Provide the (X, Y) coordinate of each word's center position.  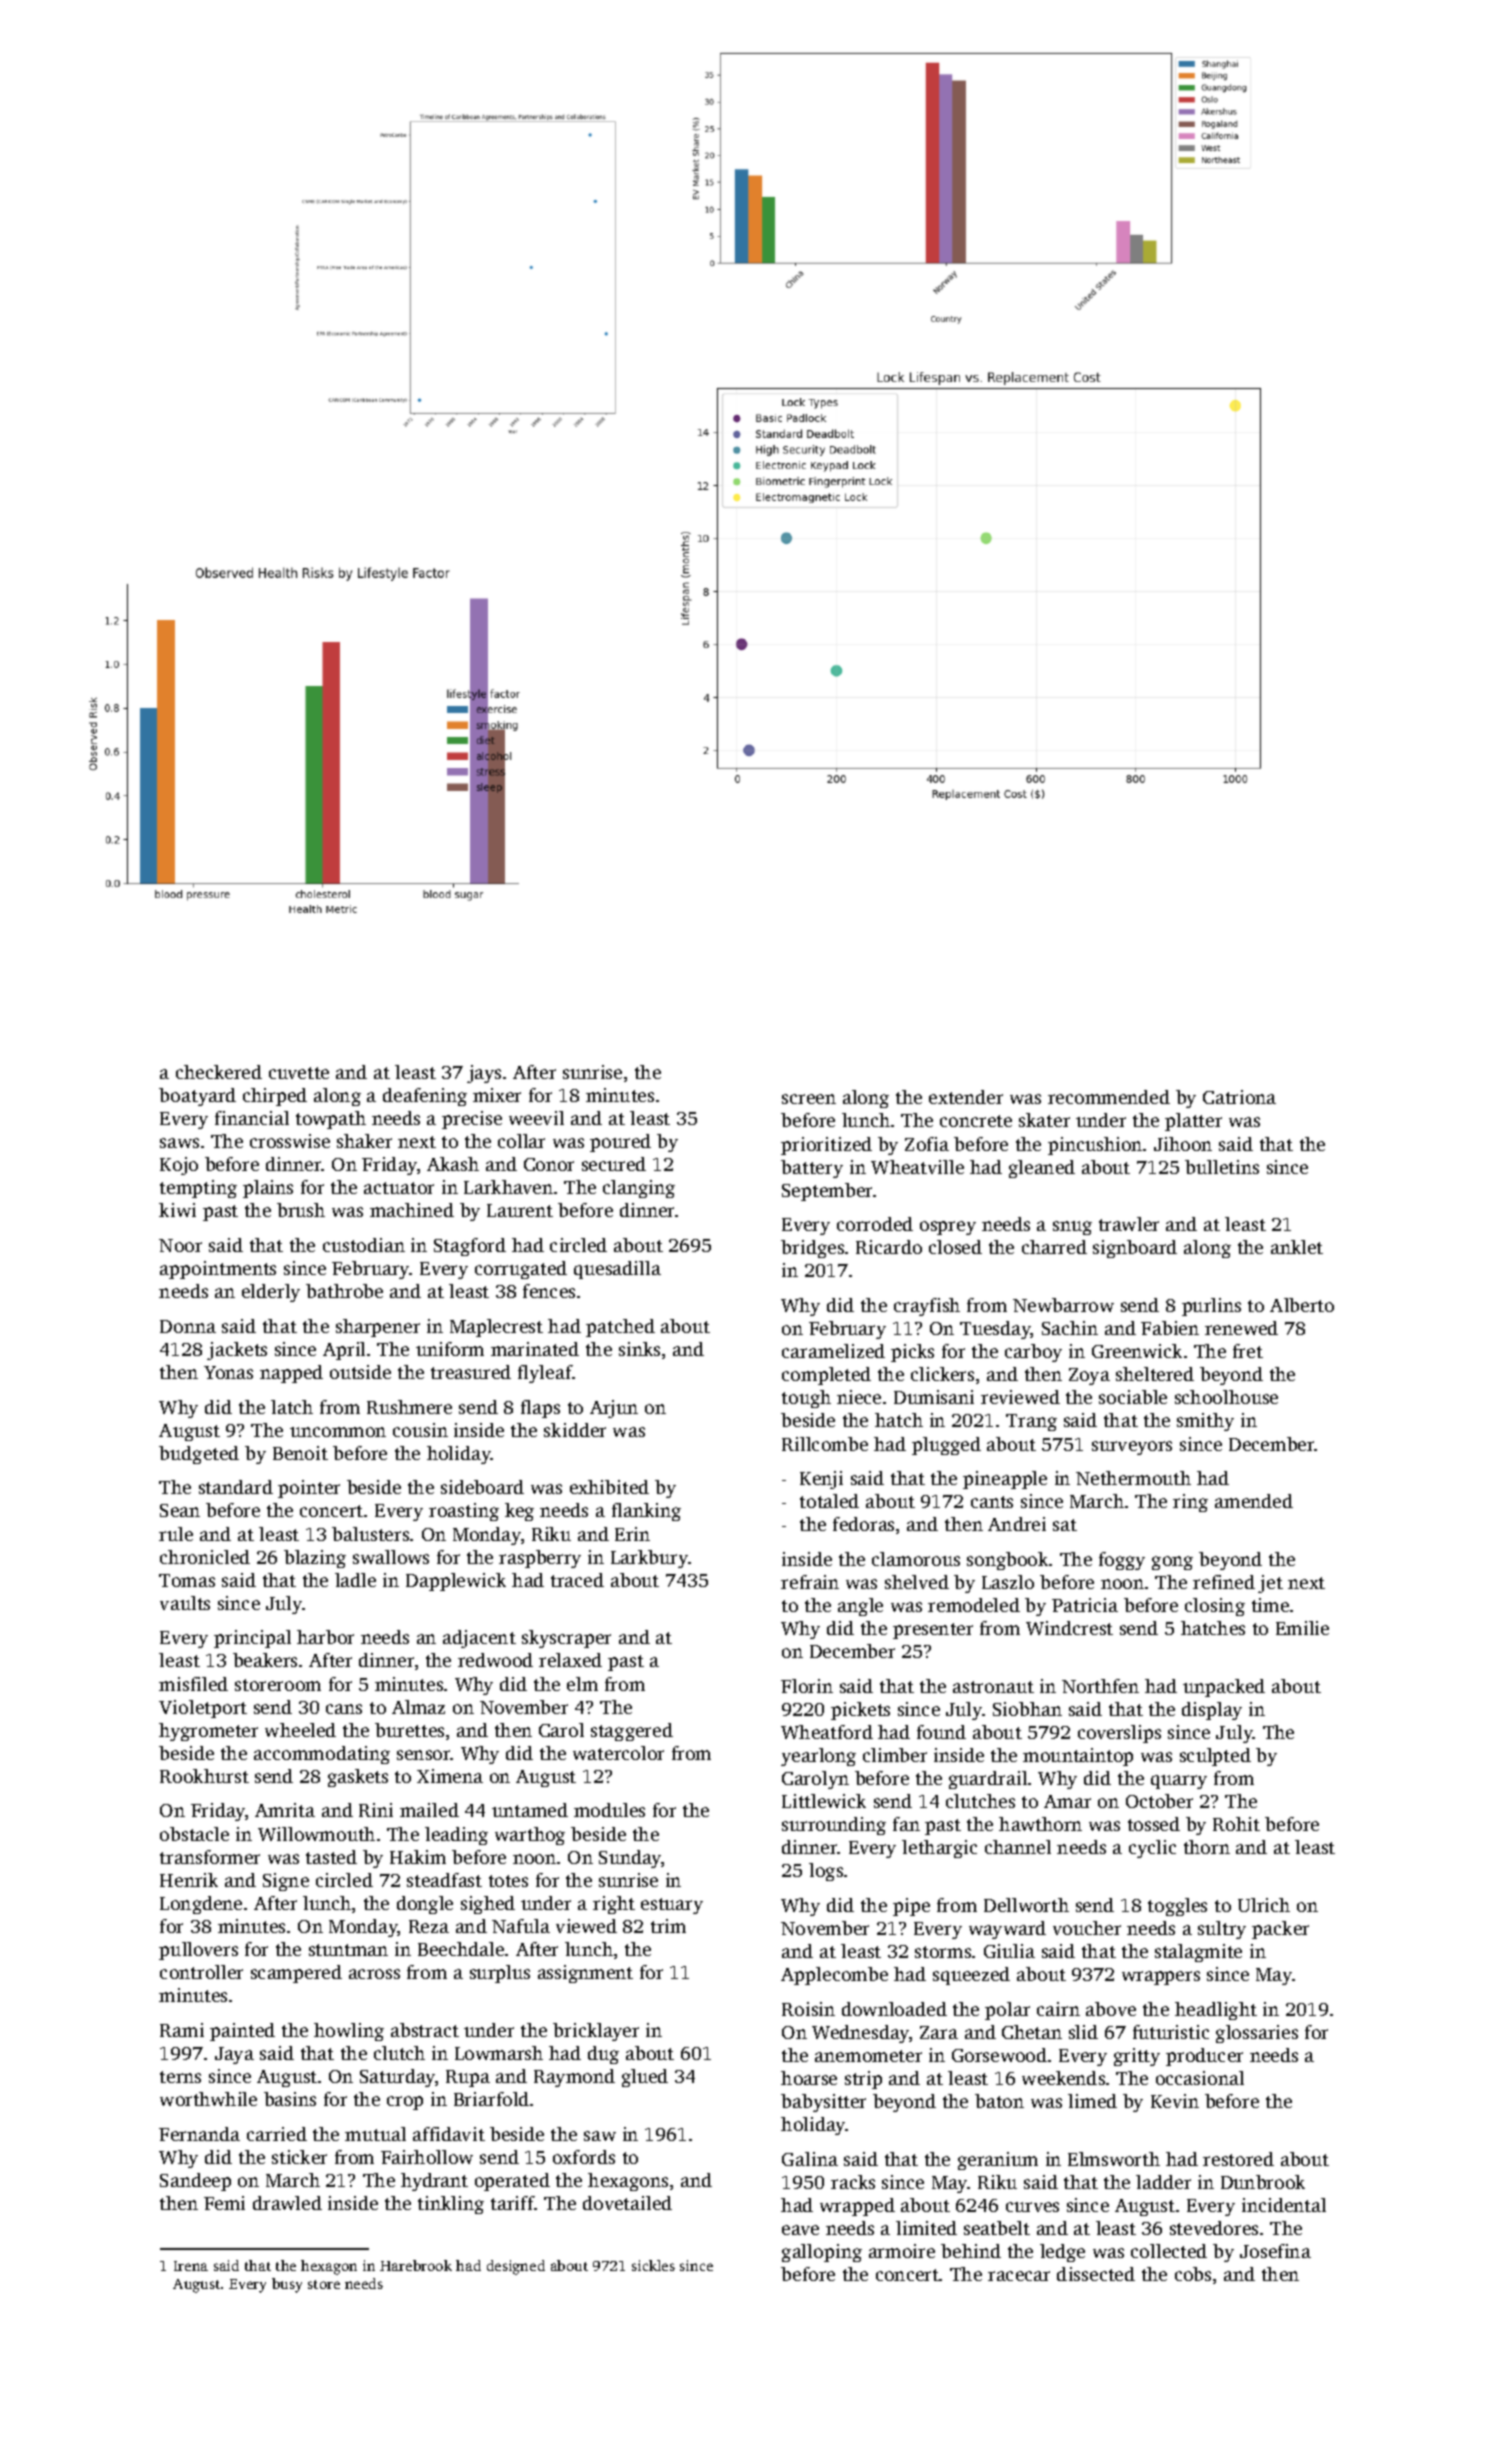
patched (620, 1328)
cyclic (1152, 1849)
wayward (1007, 1930)
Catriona (1239, 1097)
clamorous (916, 1559)
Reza (429, 1926)
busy (287, 2285)
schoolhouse (1226, 1397)
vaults (185, 1603)
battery (812, 1169)
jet (1270, 1584)
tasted (331, 1857)
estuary (672, 1906)
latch (292, 1407)
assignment (585, 1974)
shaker (364, 1141)
